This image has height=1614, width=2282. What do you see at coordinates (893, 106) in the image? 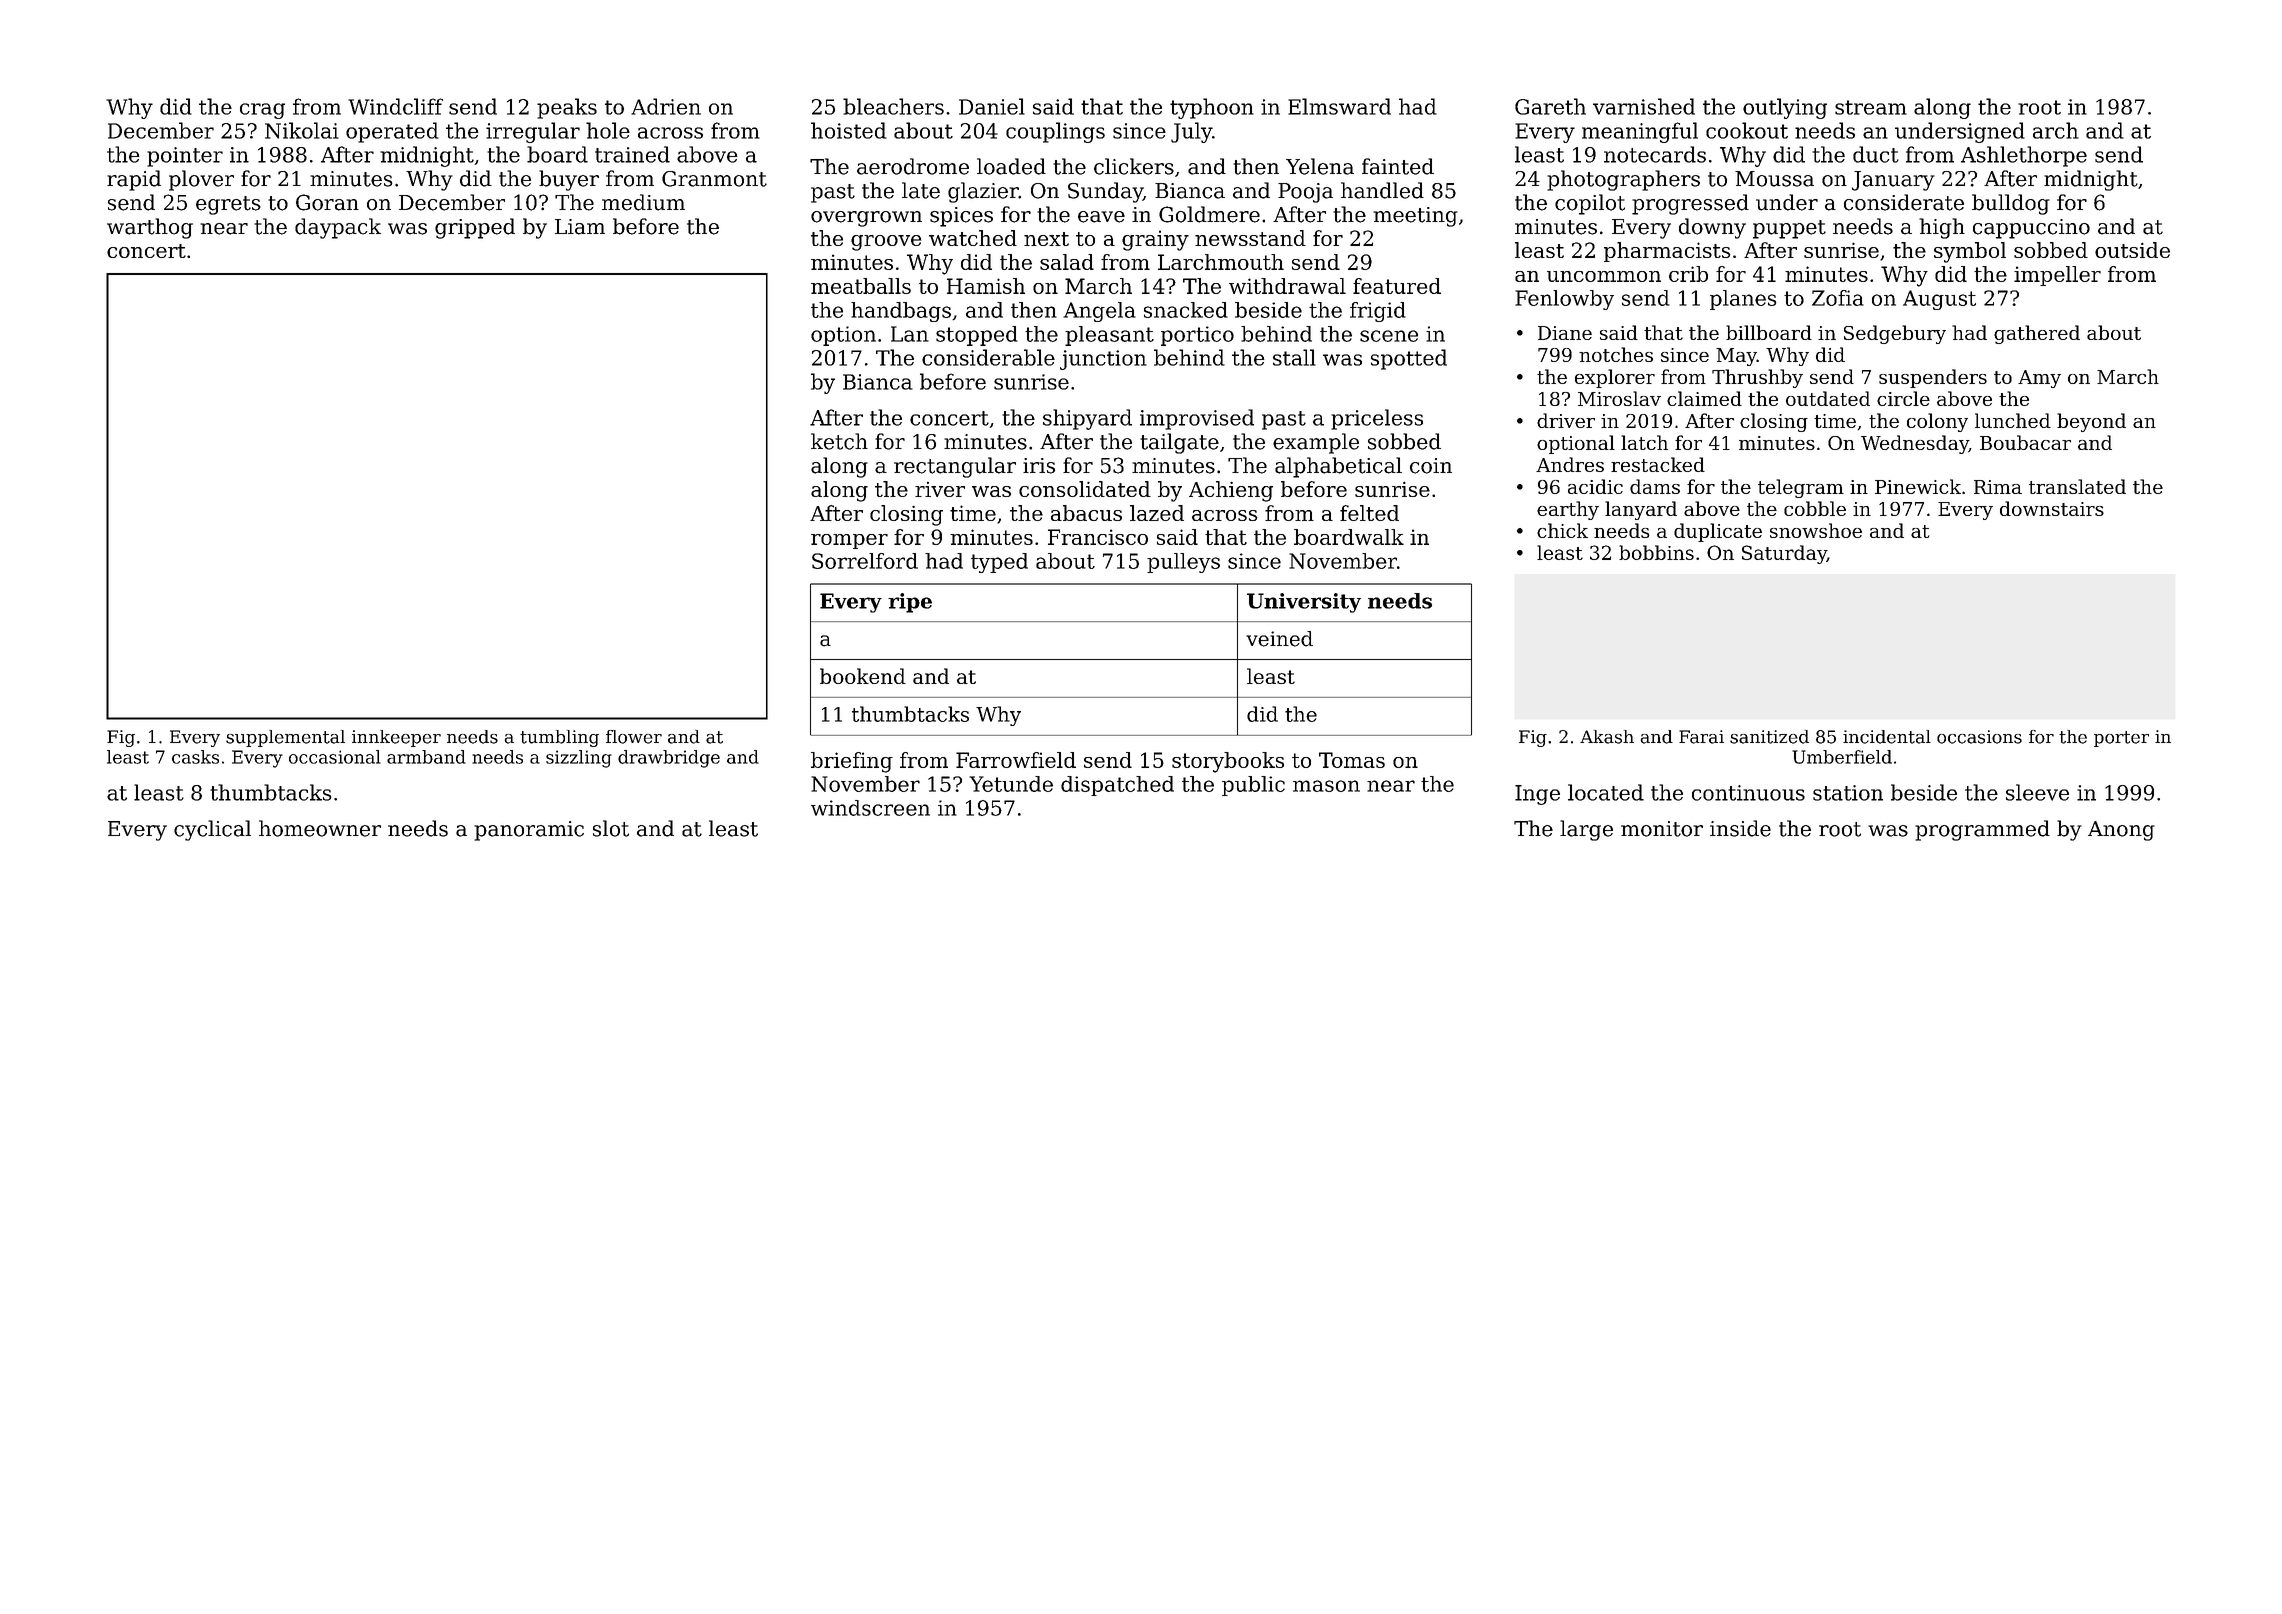
I see `bleachers` at bounding box center [893, 106].
